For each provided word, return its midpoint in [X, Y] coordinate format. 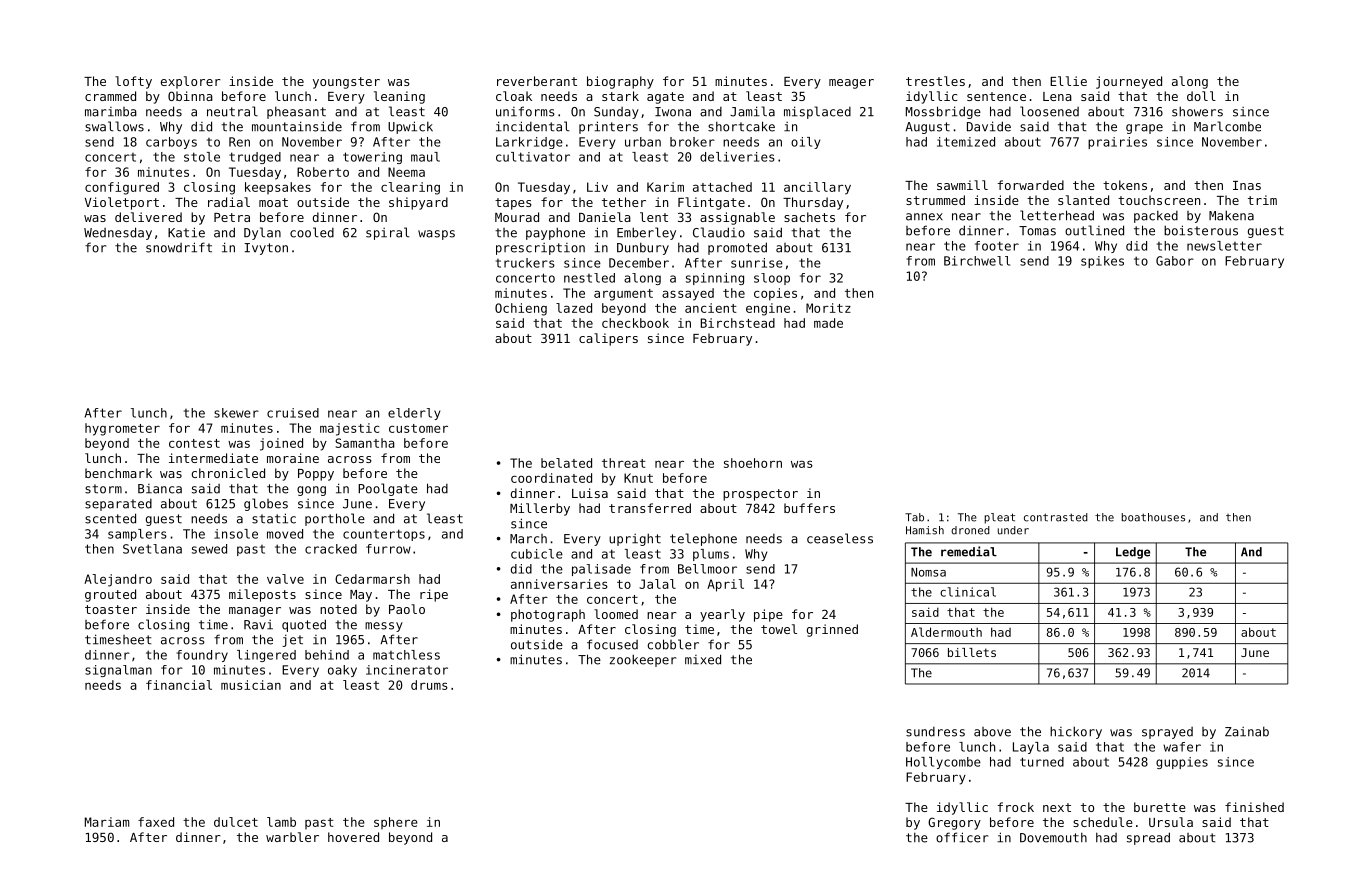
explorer [191, 82]
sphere [396, 823]
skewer [236, 413]
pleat [999, 518]
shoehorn [753, 463]
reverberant [537, 81]
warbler [292, 837]
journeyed [1129, 82]
